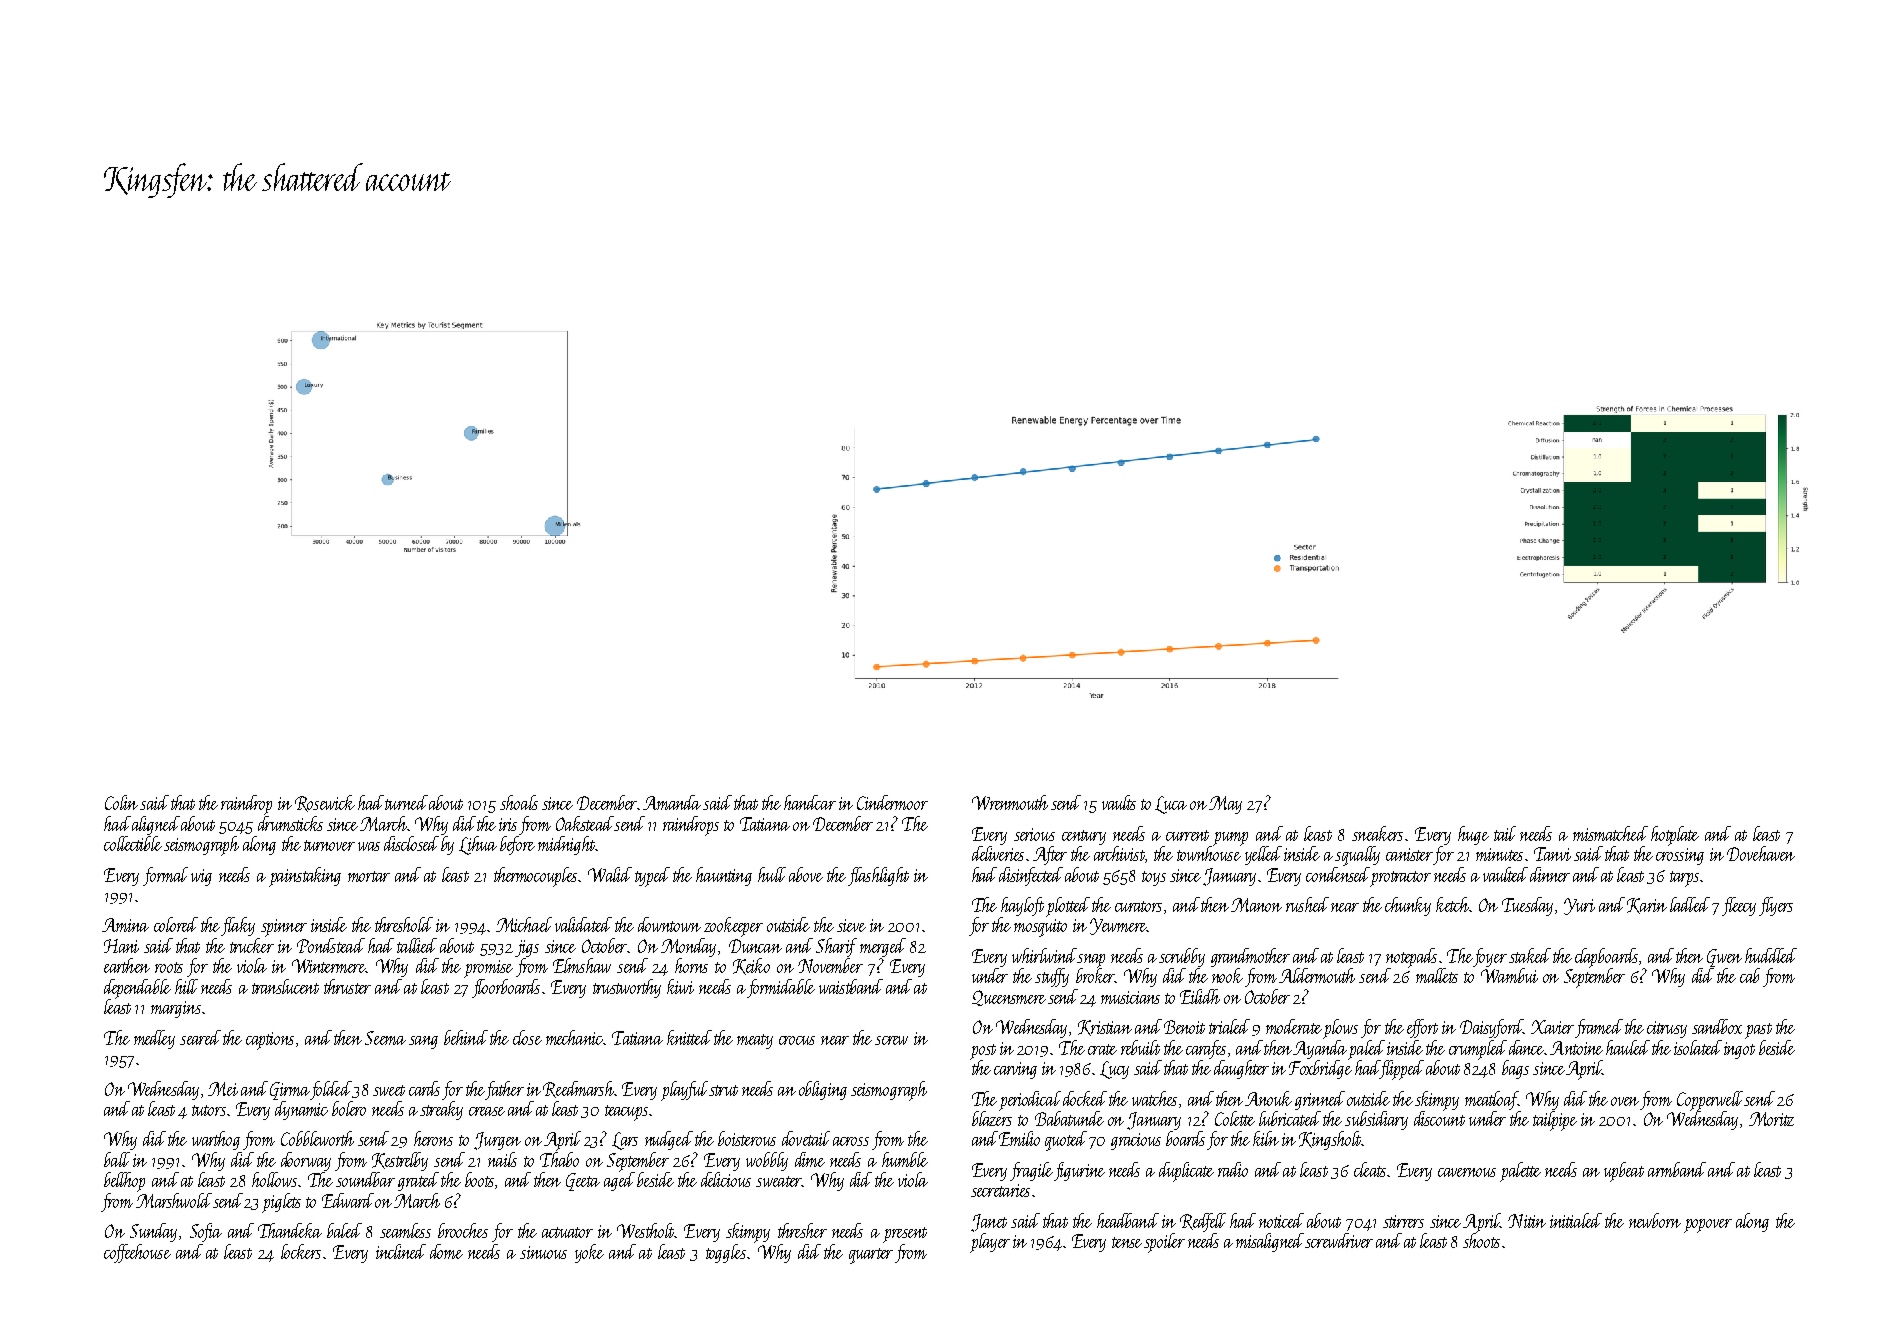  What do you see at coordinates (779, 1181) in the page?
I see `sweater` at bounding box center [779, 1181].
